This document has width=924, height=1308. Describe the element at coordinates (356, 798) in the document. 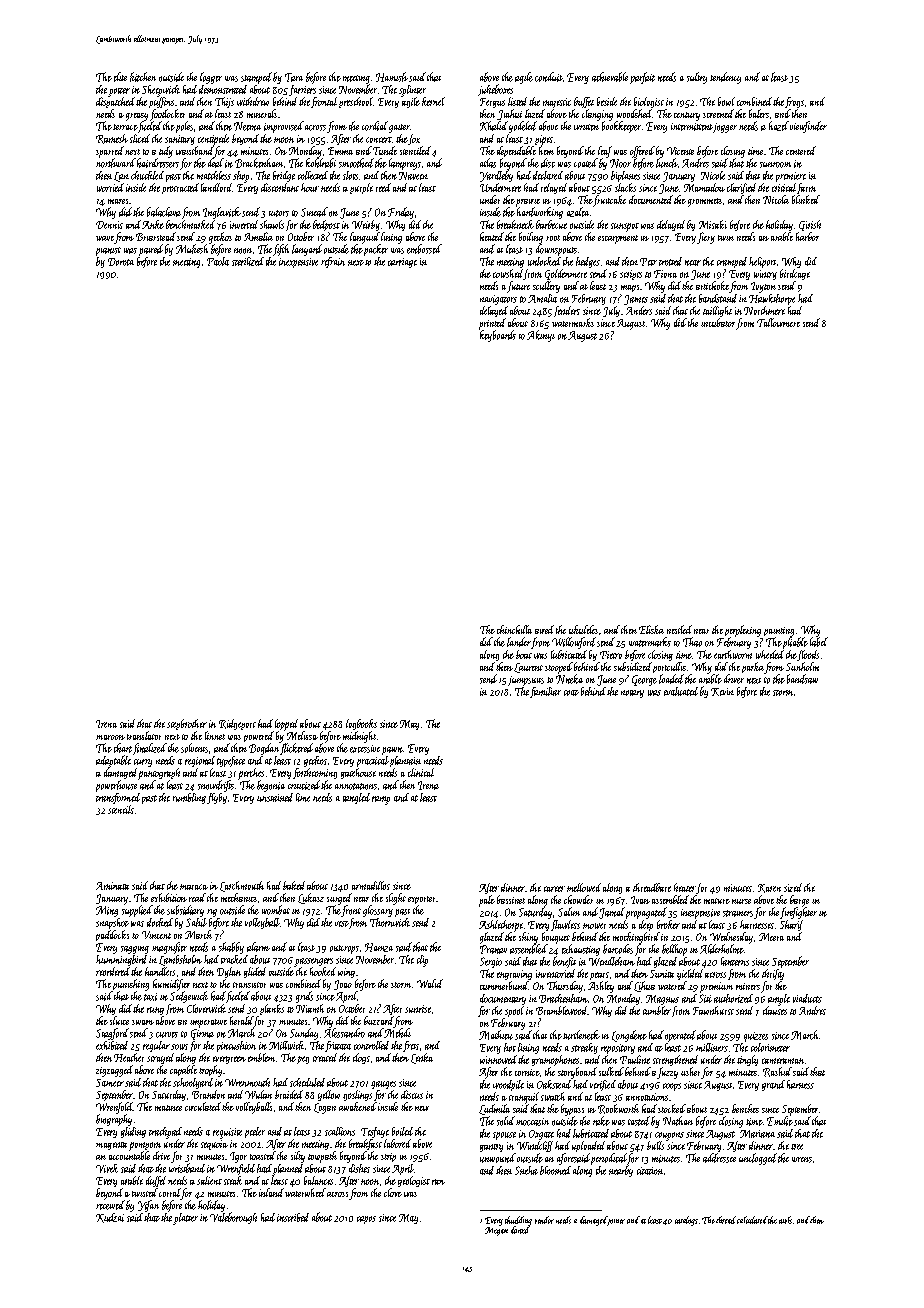

I see `tangled` at that location.
